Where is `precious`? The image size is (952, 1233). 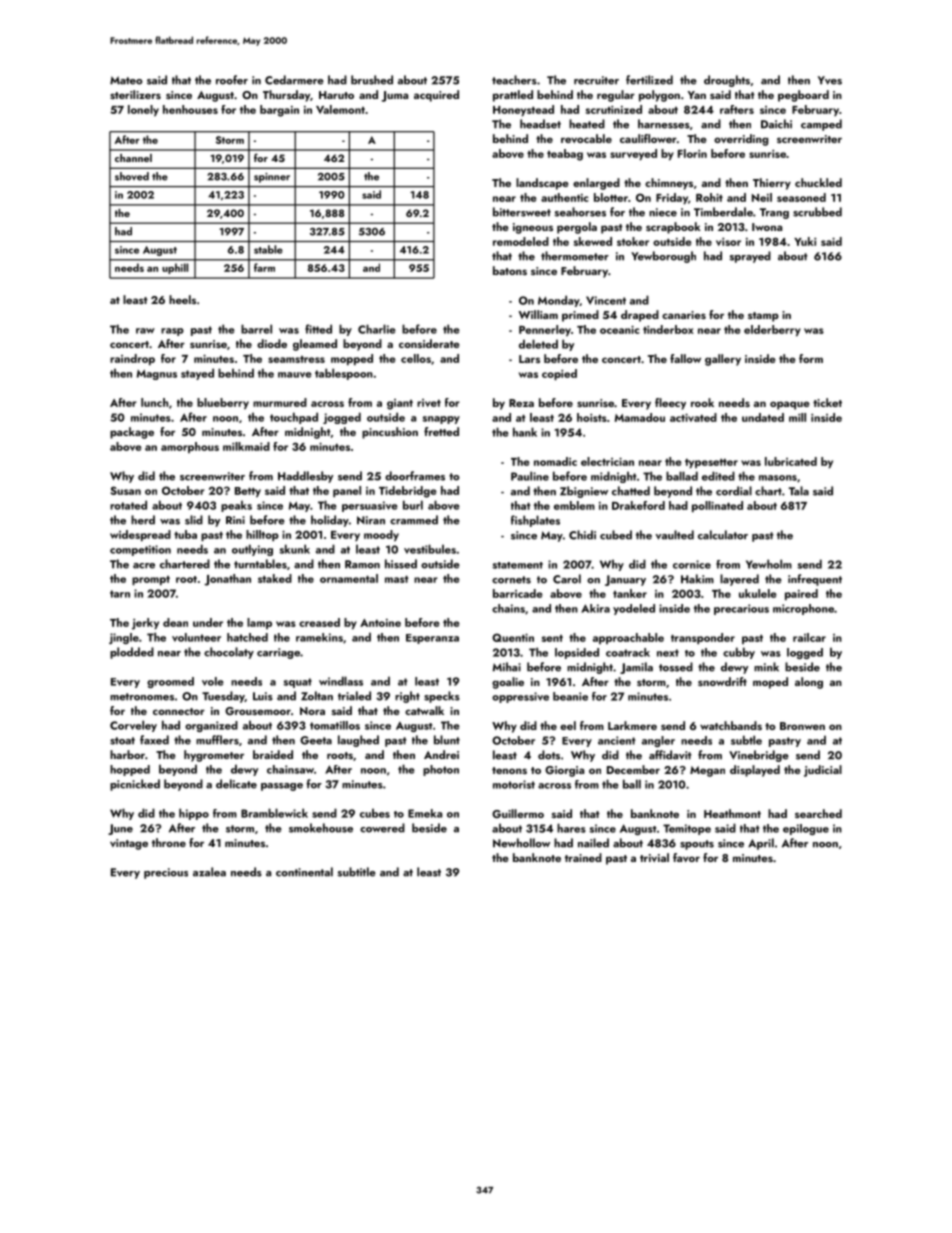 precious is located at coordinates (166, 873).
